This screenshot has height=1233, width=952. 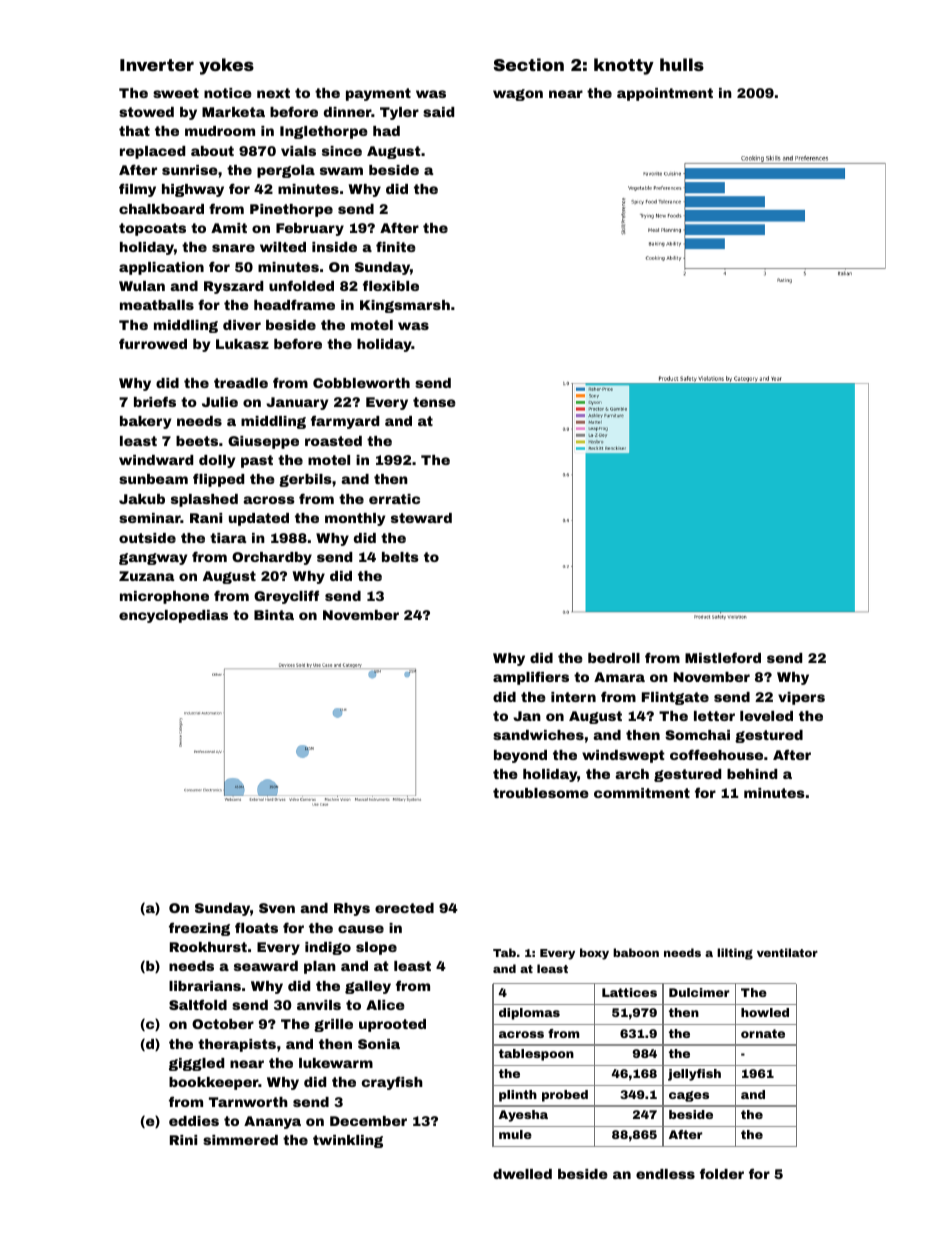 What do you see at coordinates (173, 616) in the screenshot?
I see `encyclopedias` at bounding box center [173, 616].
